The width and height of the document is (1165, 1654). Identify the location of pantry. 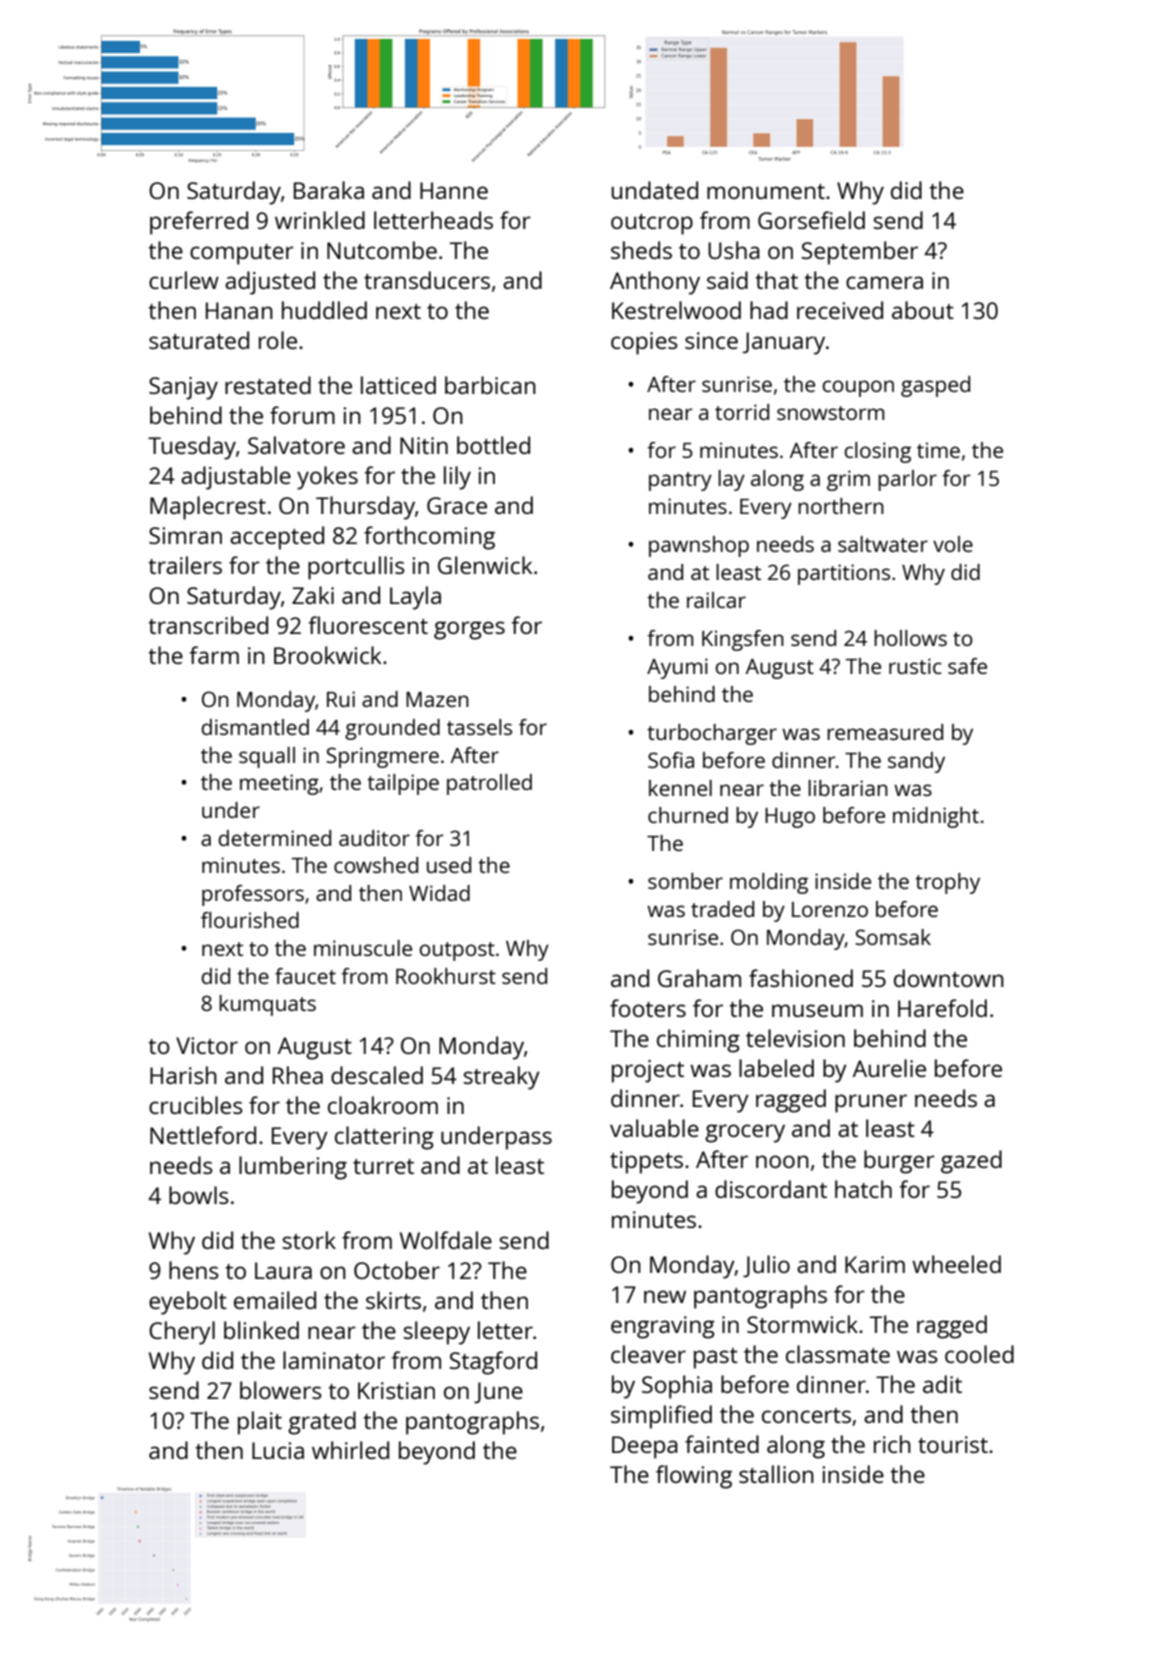
(680, 481).
